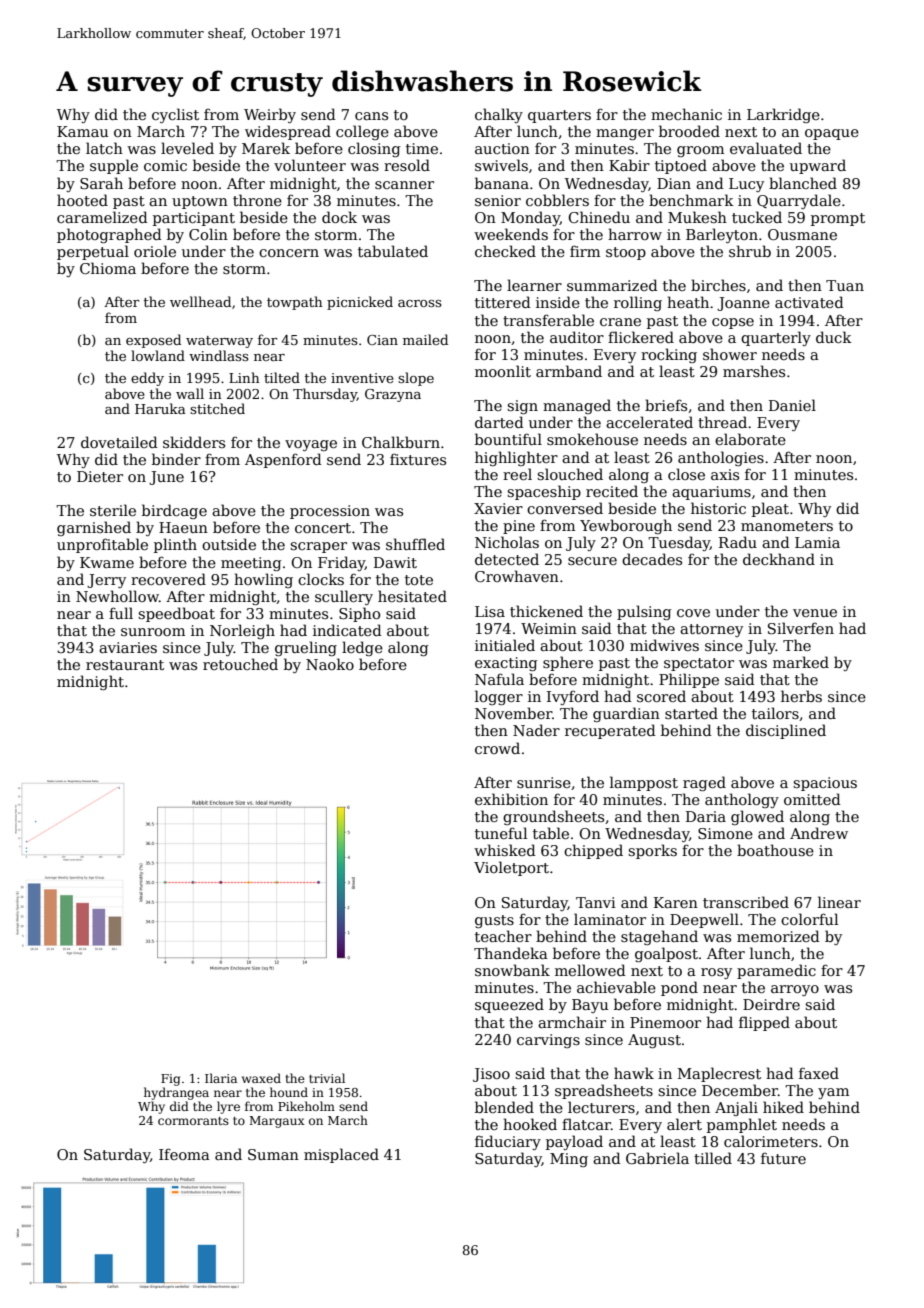 This document has height=1308, width=924. What do you see at coordinates (815, 613) in the document?
I see `venue` at bounding box center [815, 613].
